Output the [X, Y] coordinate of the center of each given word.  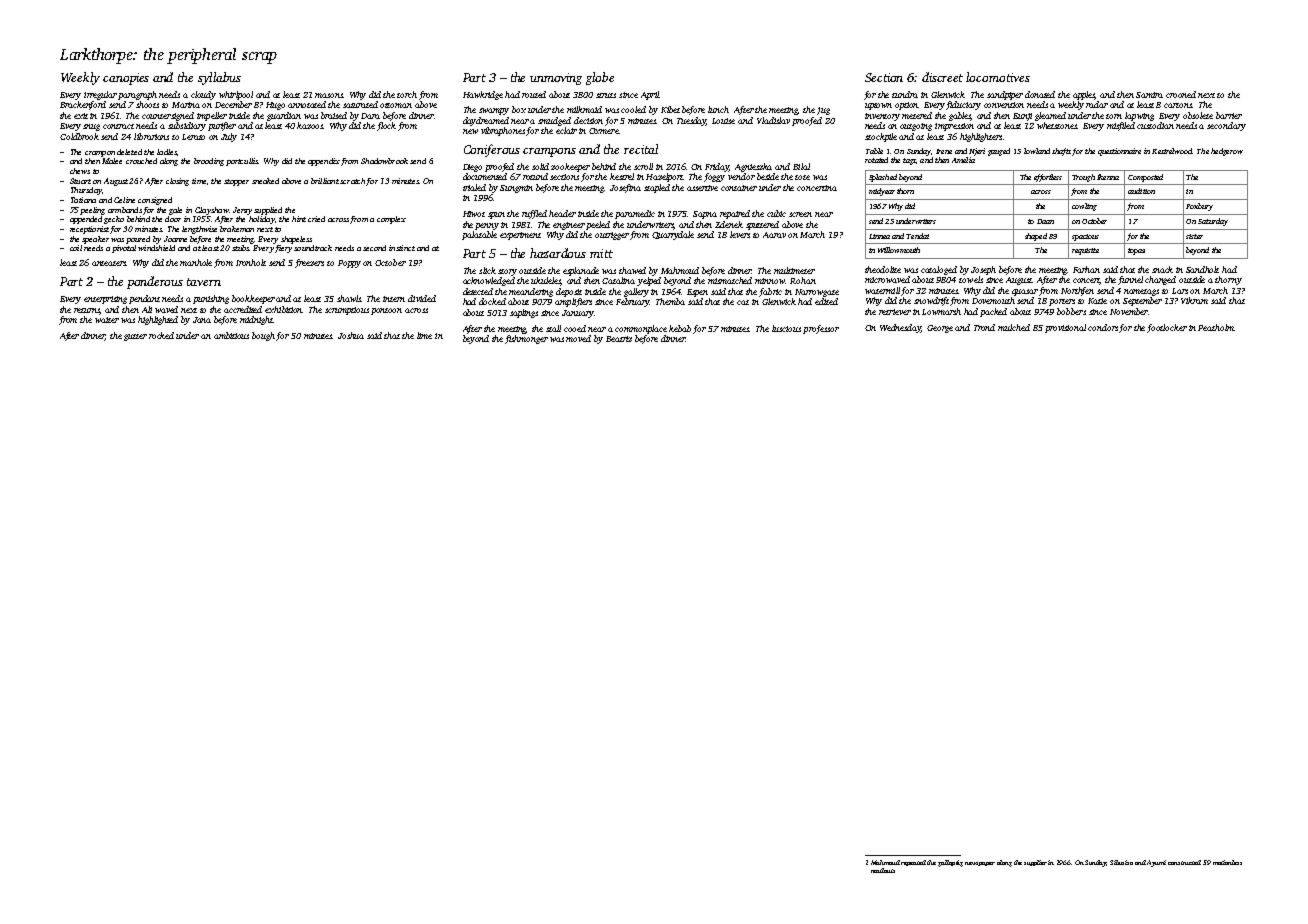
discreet [942, 77]
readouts [883, 870]
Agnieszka [753, 167]
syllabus [219, 78]
